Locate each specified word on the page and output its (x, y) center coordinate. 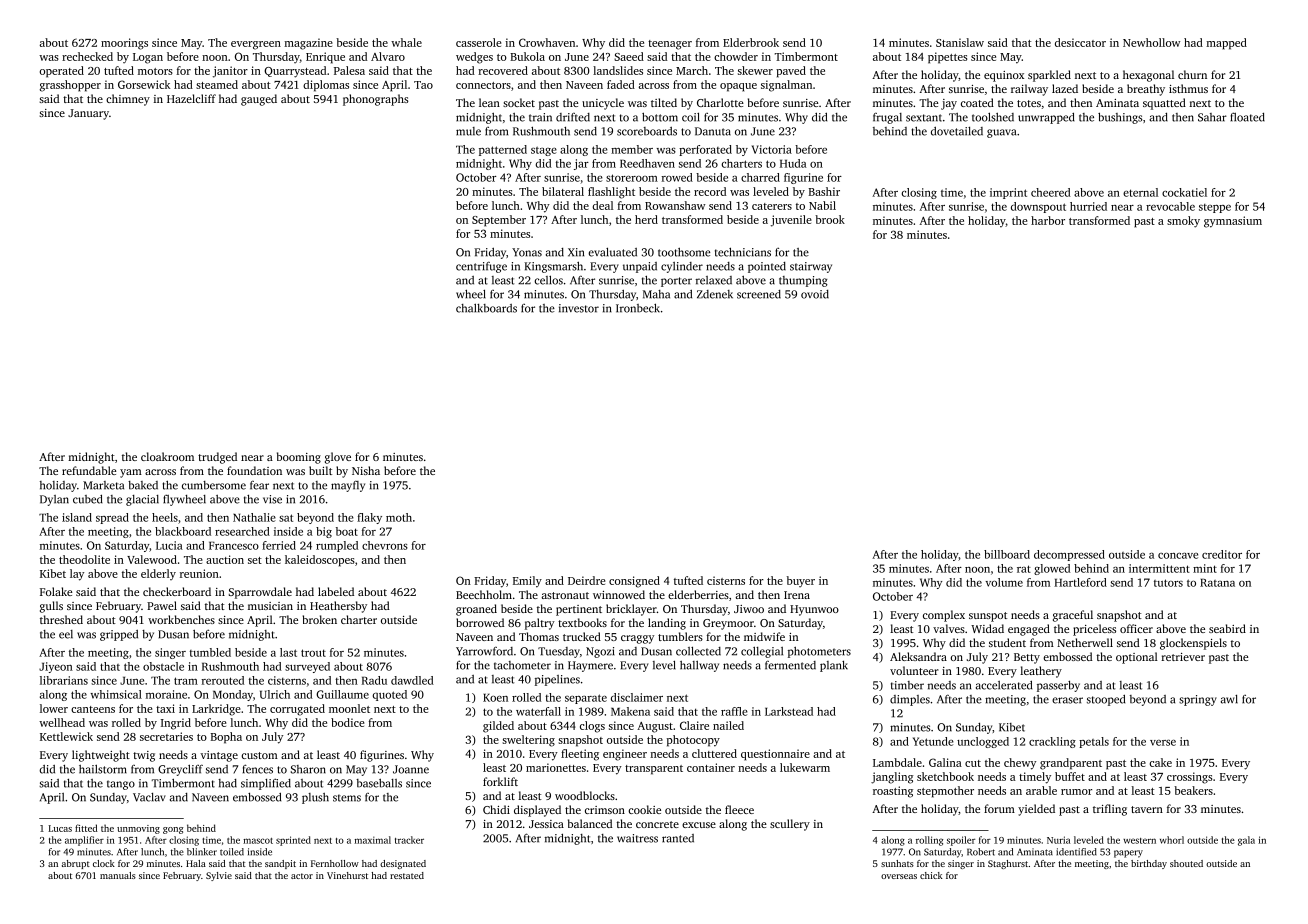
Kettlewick (66, 736)
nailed (728, 725)
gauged (259, 100)
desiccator (1080, 42)
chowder (736, 56)
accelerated (1004, 685)
